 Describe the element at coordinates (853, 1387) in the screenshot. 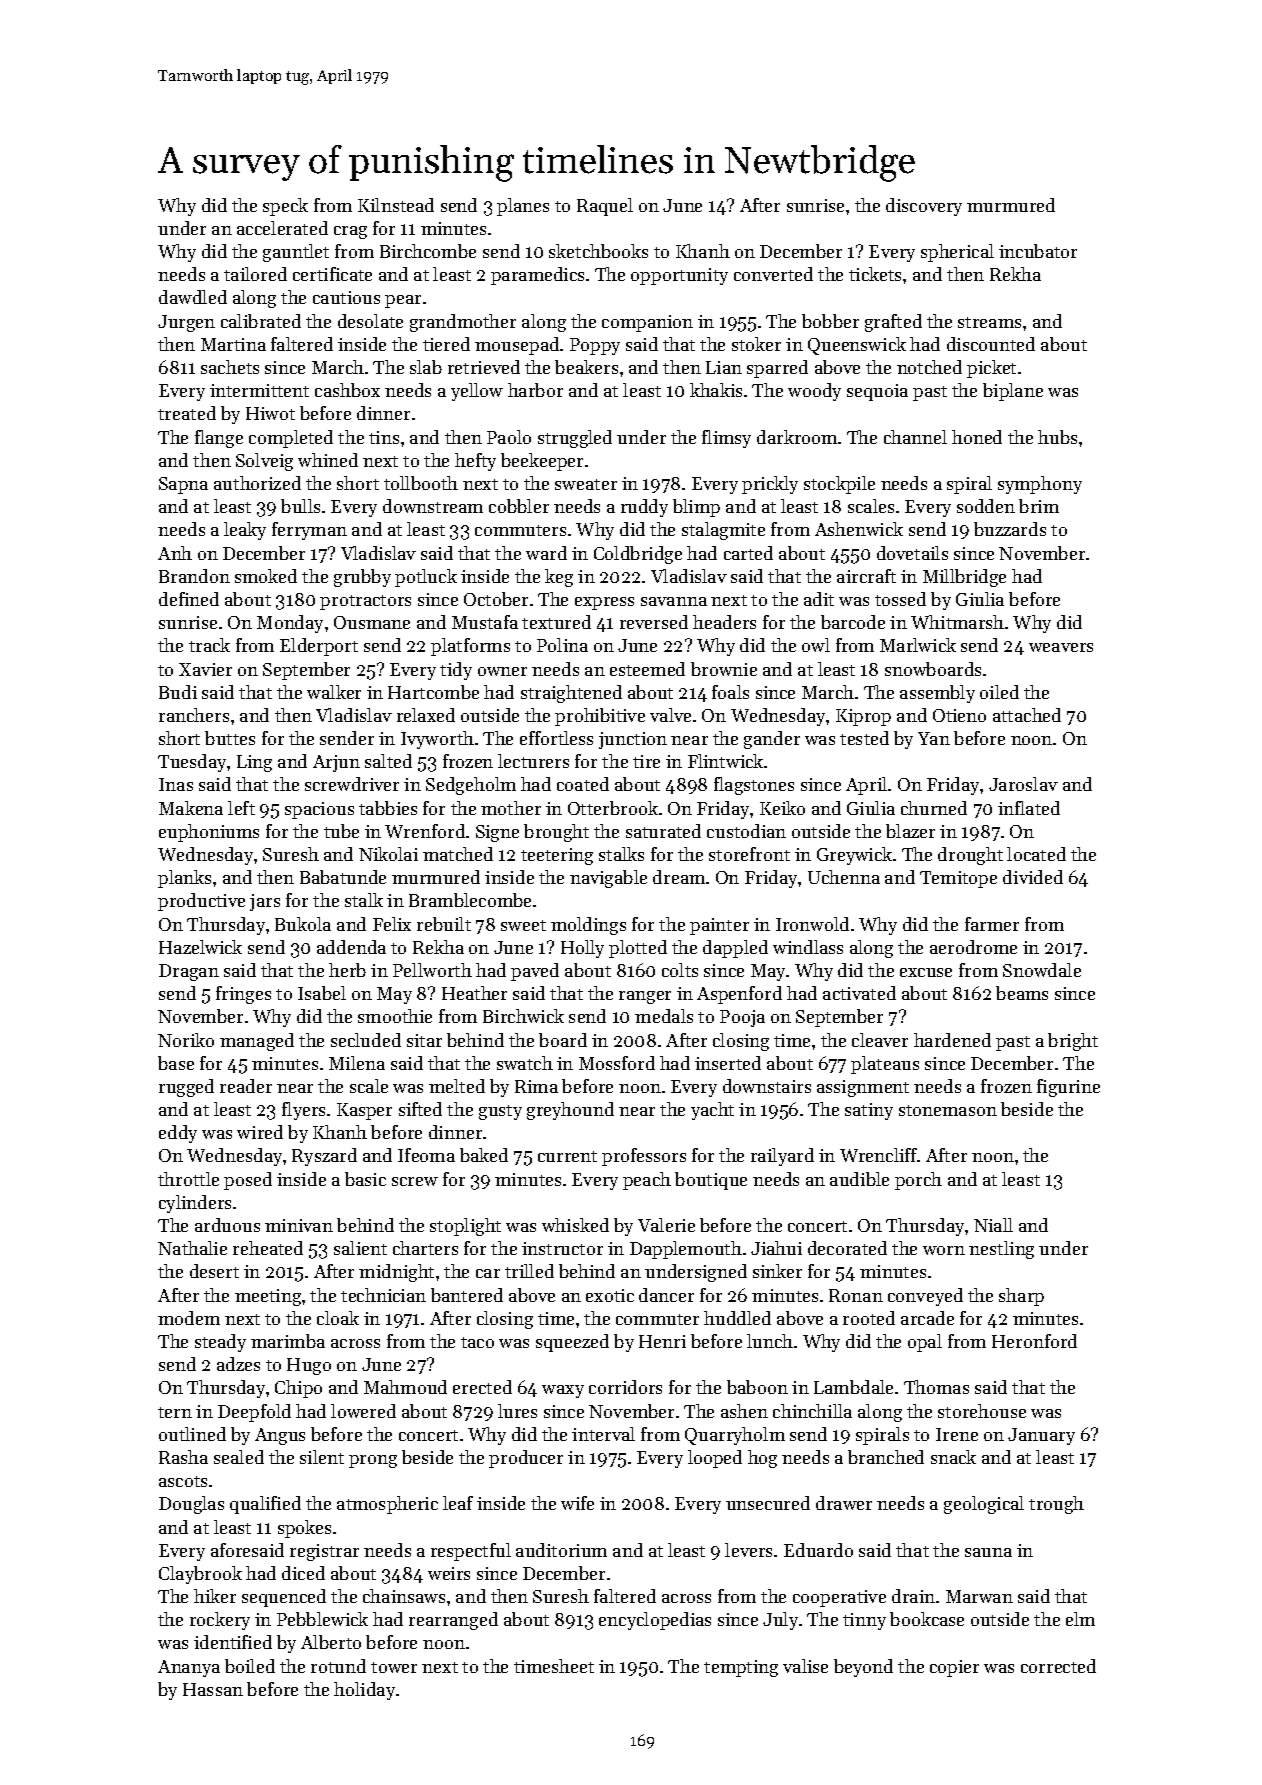

I see `Lambdale` at that location.
